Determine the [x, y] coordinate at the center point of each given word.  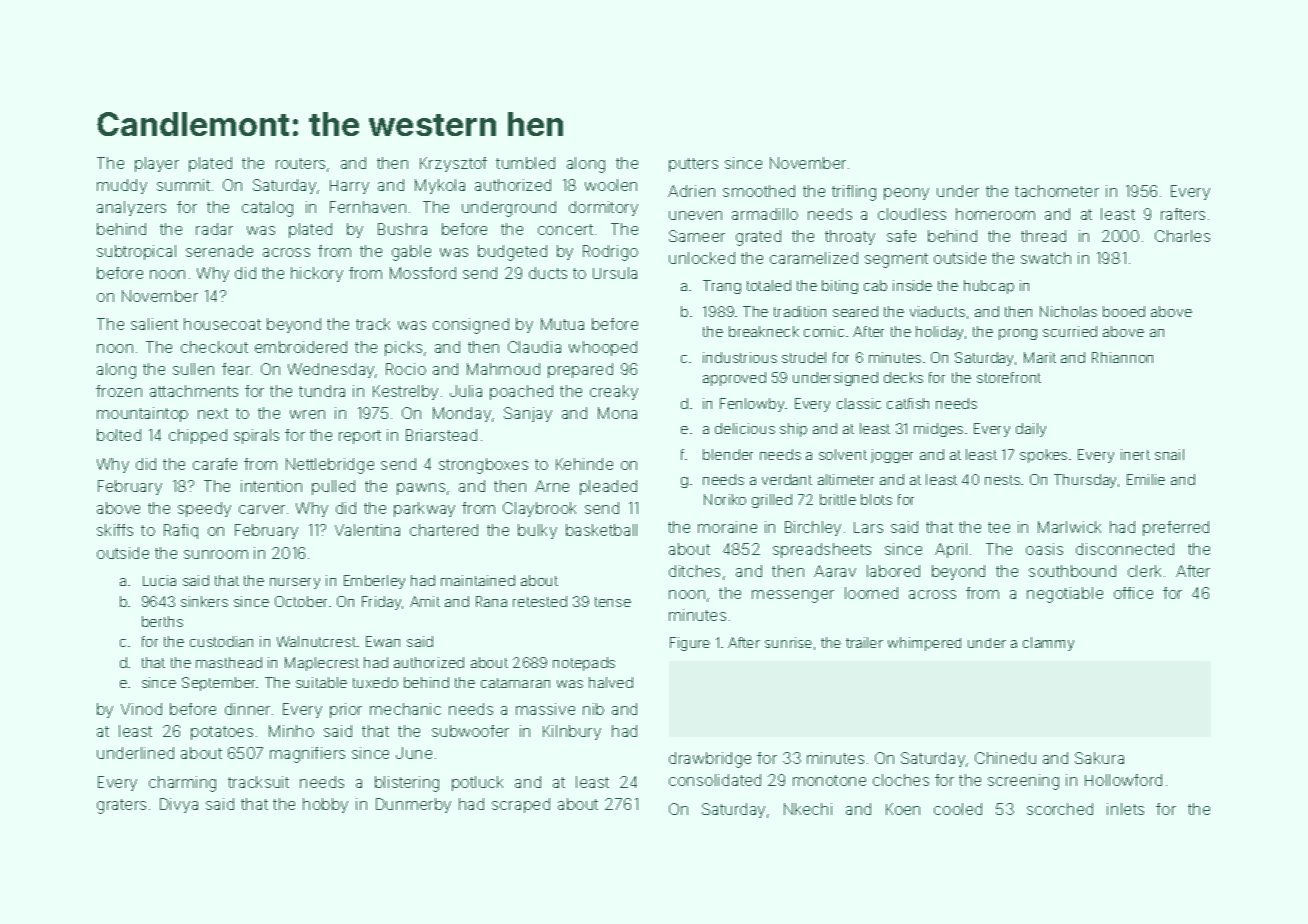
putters [693, 165]
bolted [119, 435]
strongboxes [483, 466]
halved [611, 682]
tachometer [1057, 191]
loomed [871, 593]
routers [300, 163]
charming [182, 784]
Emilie [1146, 479]
